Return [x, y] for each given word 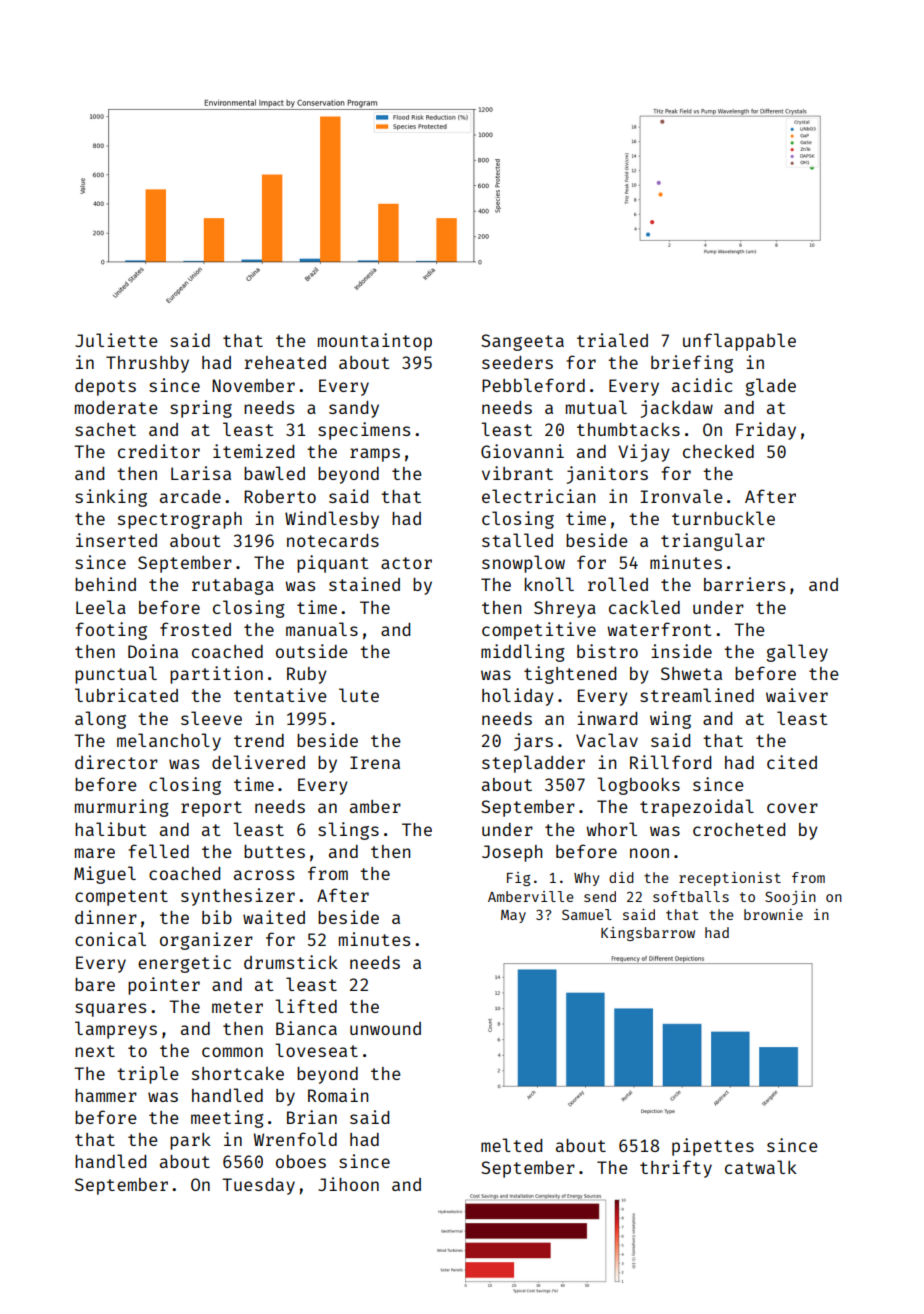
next [95, 1051]
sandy [354, 409]
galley [797, 653]
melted [511, 1145]
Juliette [116, 340]
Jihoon [348, 1184]
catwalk [761, 1167]
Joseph [512, 853]
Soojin [790, 898]
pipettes [713, 1147]
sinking [111, 498]
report [211, 809]
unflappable [739, 342]
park [190, 1141]
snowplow [523, 564]
